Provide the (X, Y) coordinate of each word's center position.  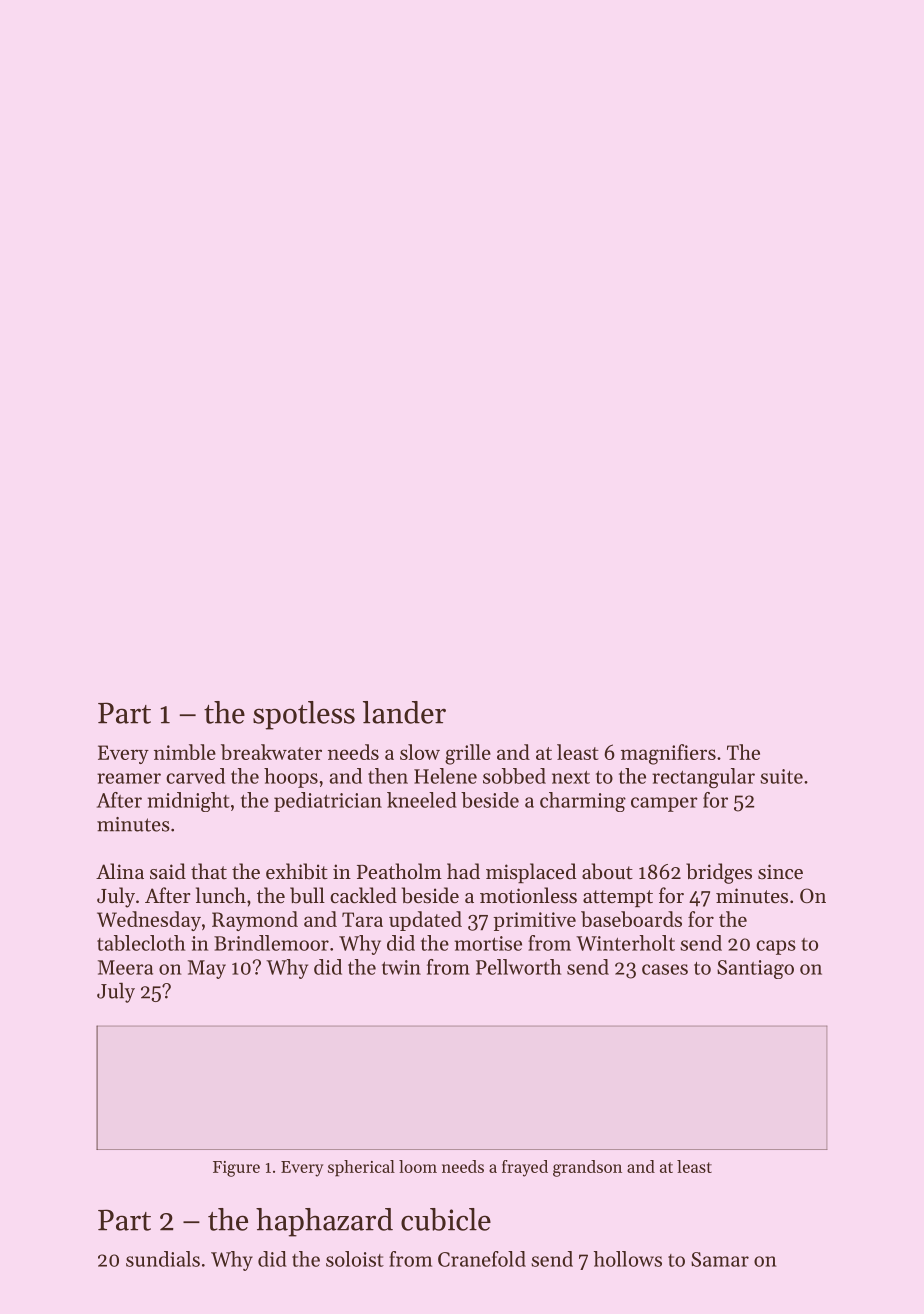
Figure (236, 1169)
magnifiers (668, 754)
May (207, 969)
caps (776, 947)
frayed (525, 1168)
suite (781, 776)
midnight (189, 802)
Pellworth (518, 967)
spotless (304, 715)
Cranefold (482, 1259)
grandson (587, 1168)
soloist (355, 1259)
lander (404, 712)
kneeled (422, 800)
